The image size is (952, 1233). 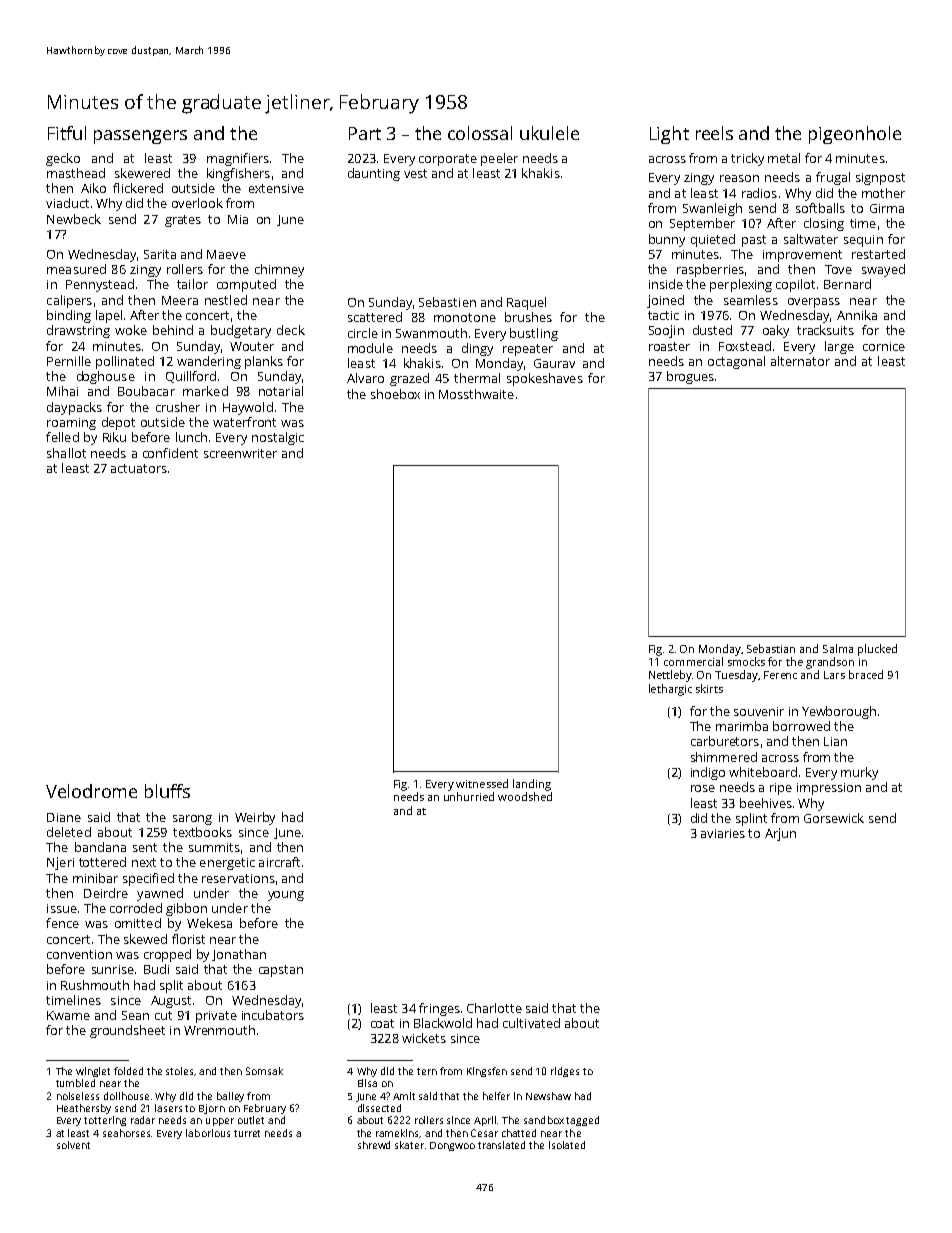 What do you see at coordinates (286, 896) in the screenshot?
I see `young` at bounding box center [286, 896].
